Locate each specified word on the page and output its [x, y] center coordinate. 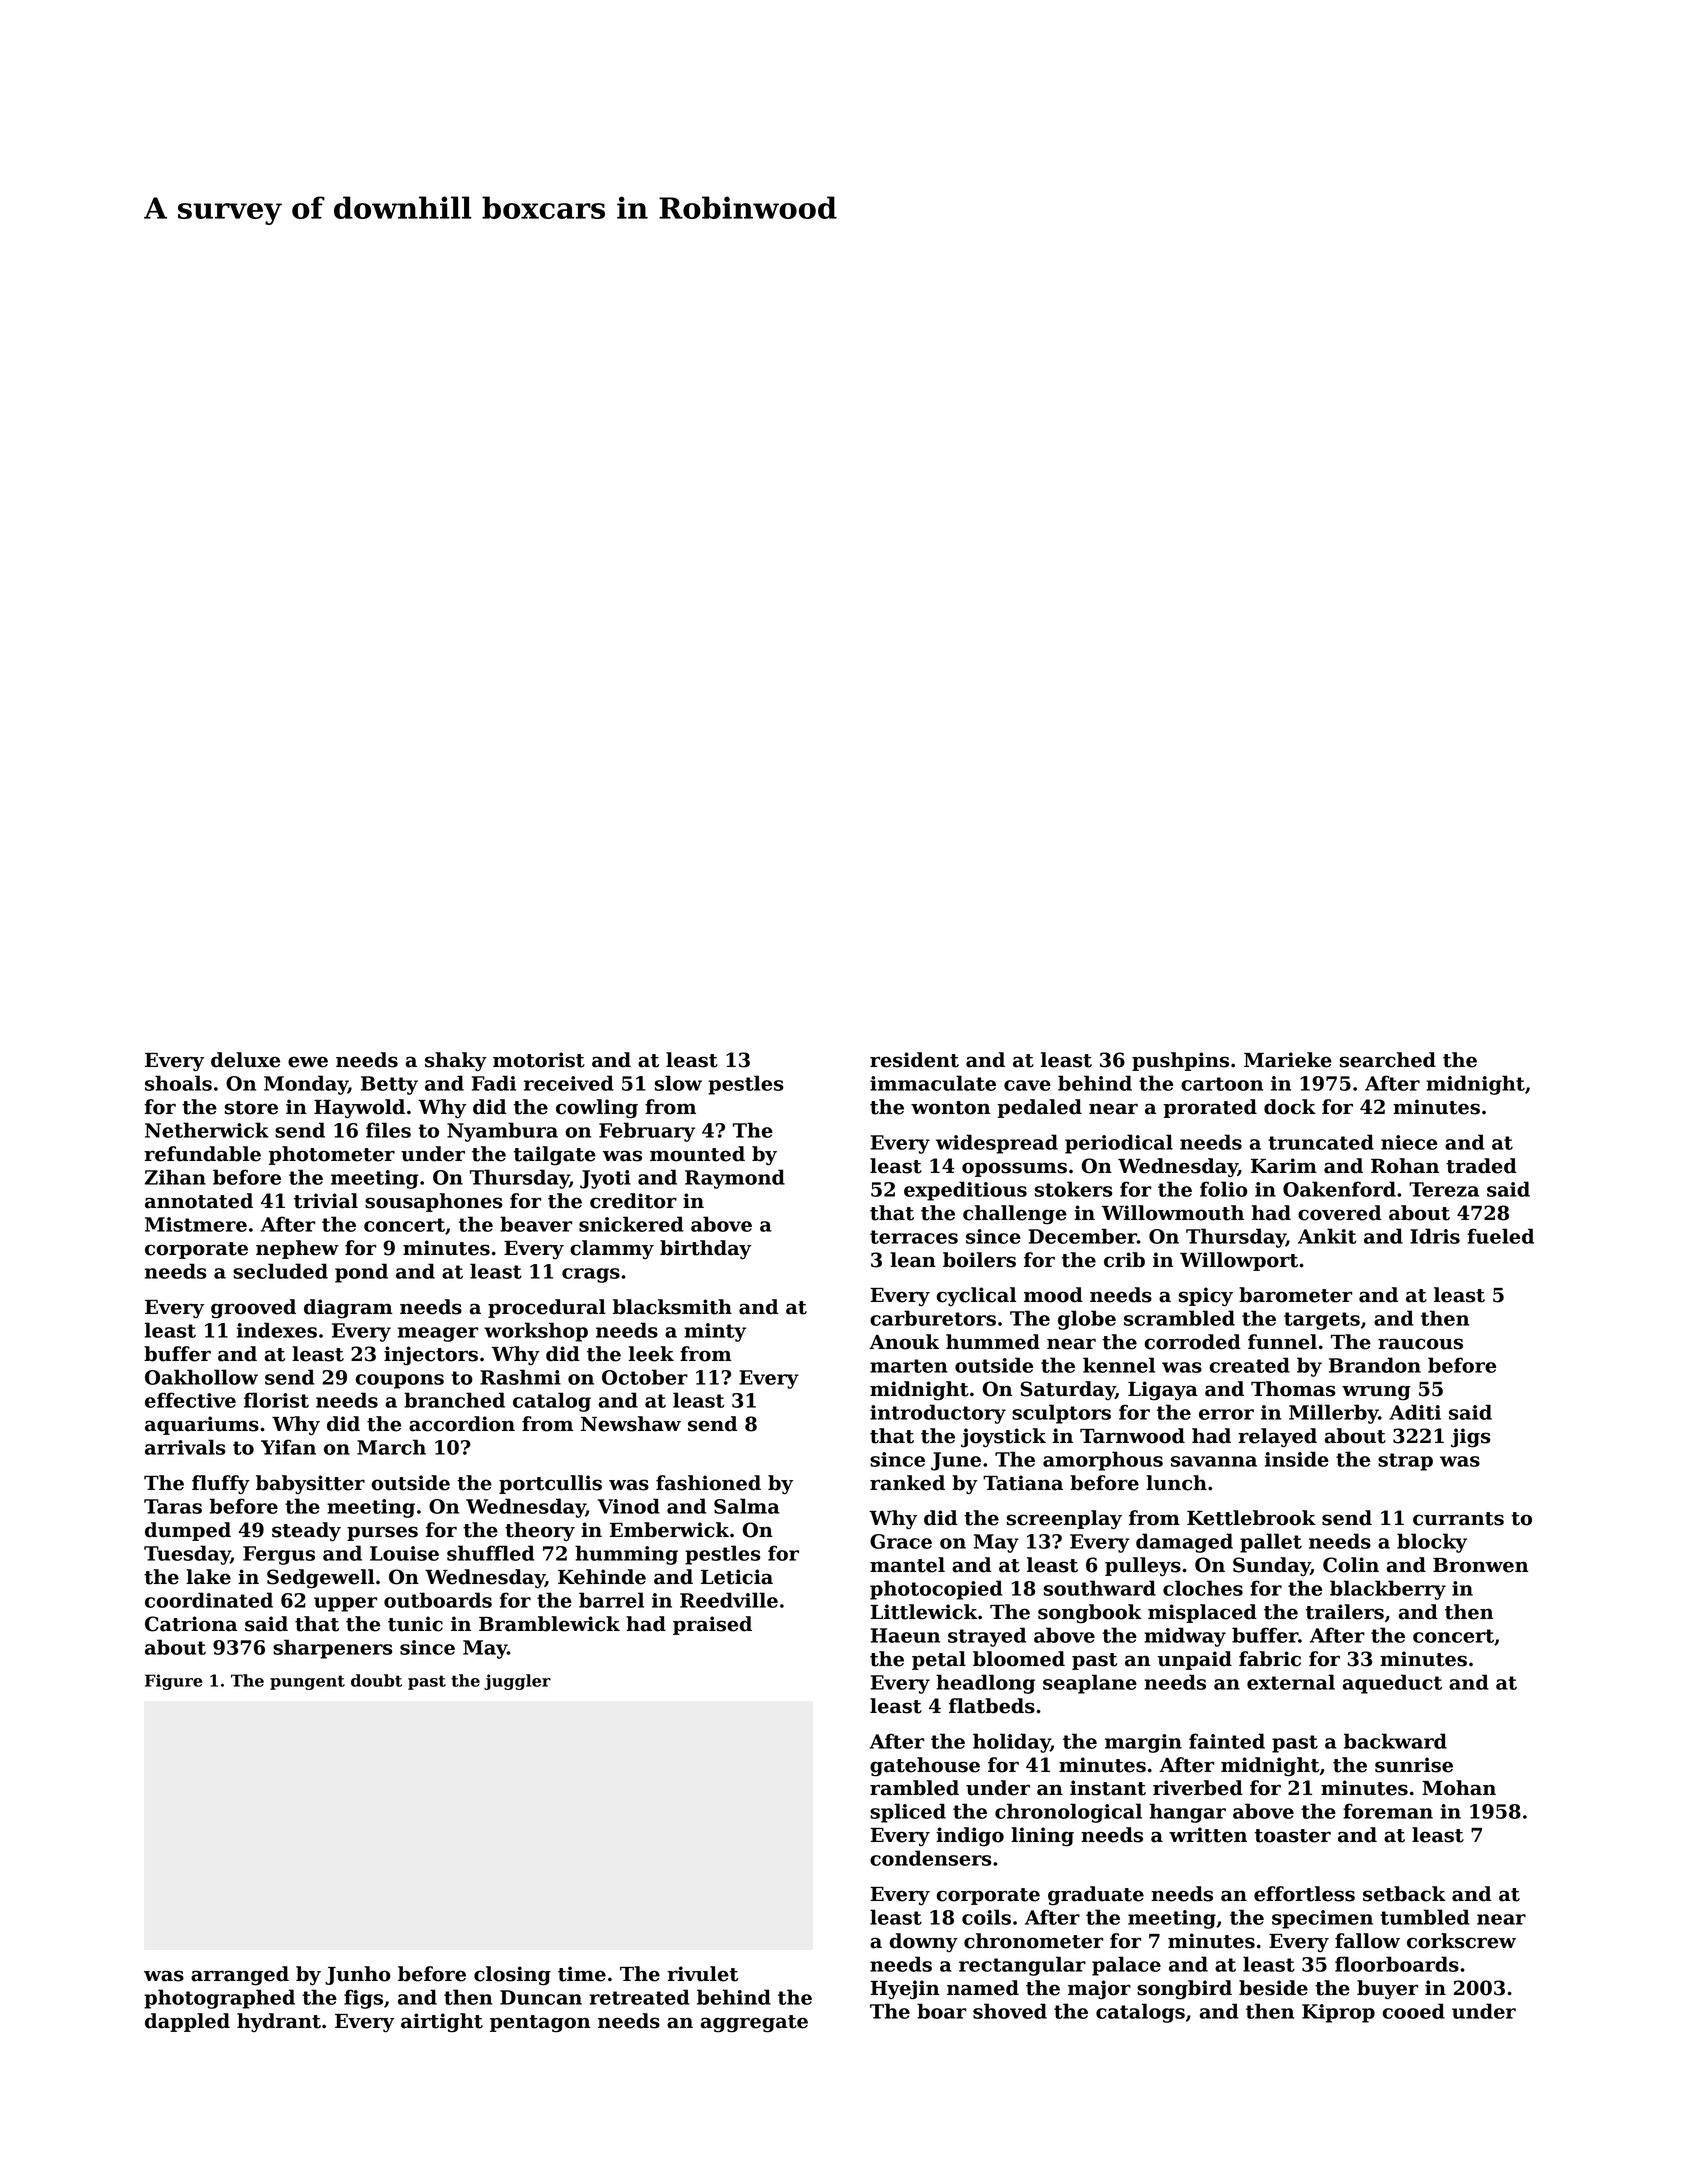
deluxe [245, 1060]
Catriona [191, 1624]
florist [276, 1400]
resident [914, 1060]
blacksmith [672, 1307]
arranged [240, 1976]
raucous [1420, 1344]
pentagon [540, 2024]
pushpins [1180, 1061]
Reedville [729, 1600]
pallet [1271, 1543]
